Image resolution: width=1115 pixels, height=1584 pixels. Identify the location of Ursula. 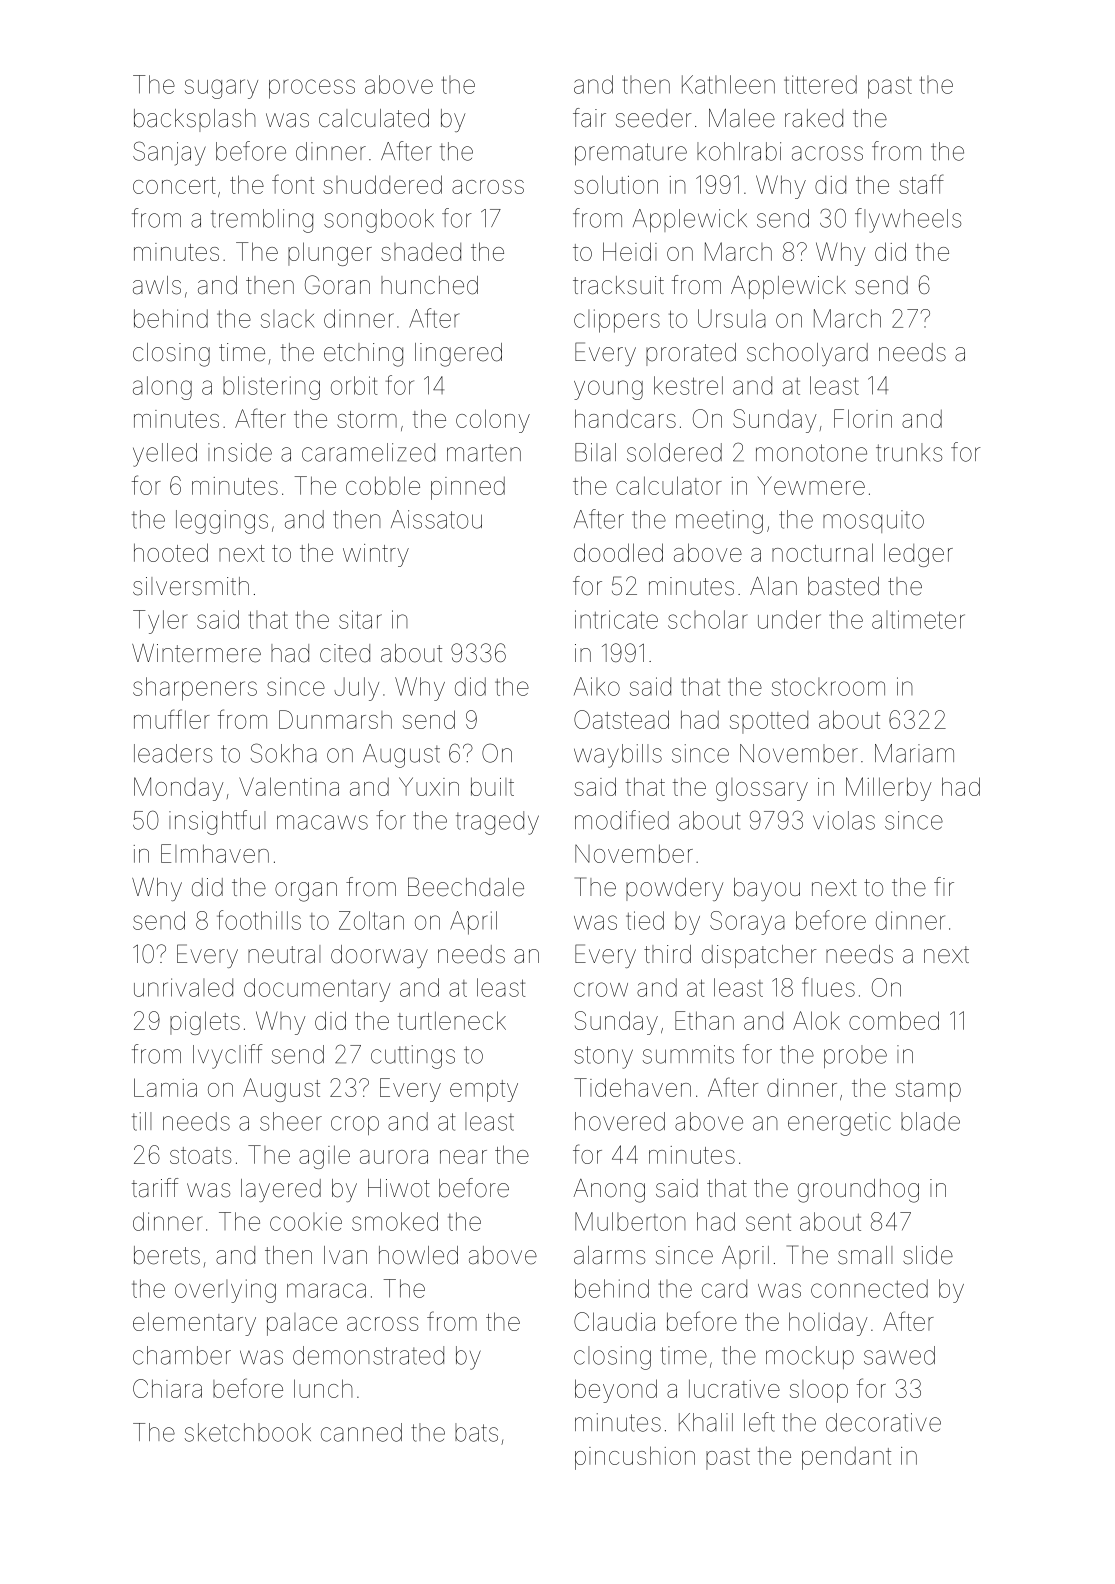
(732, 318).
